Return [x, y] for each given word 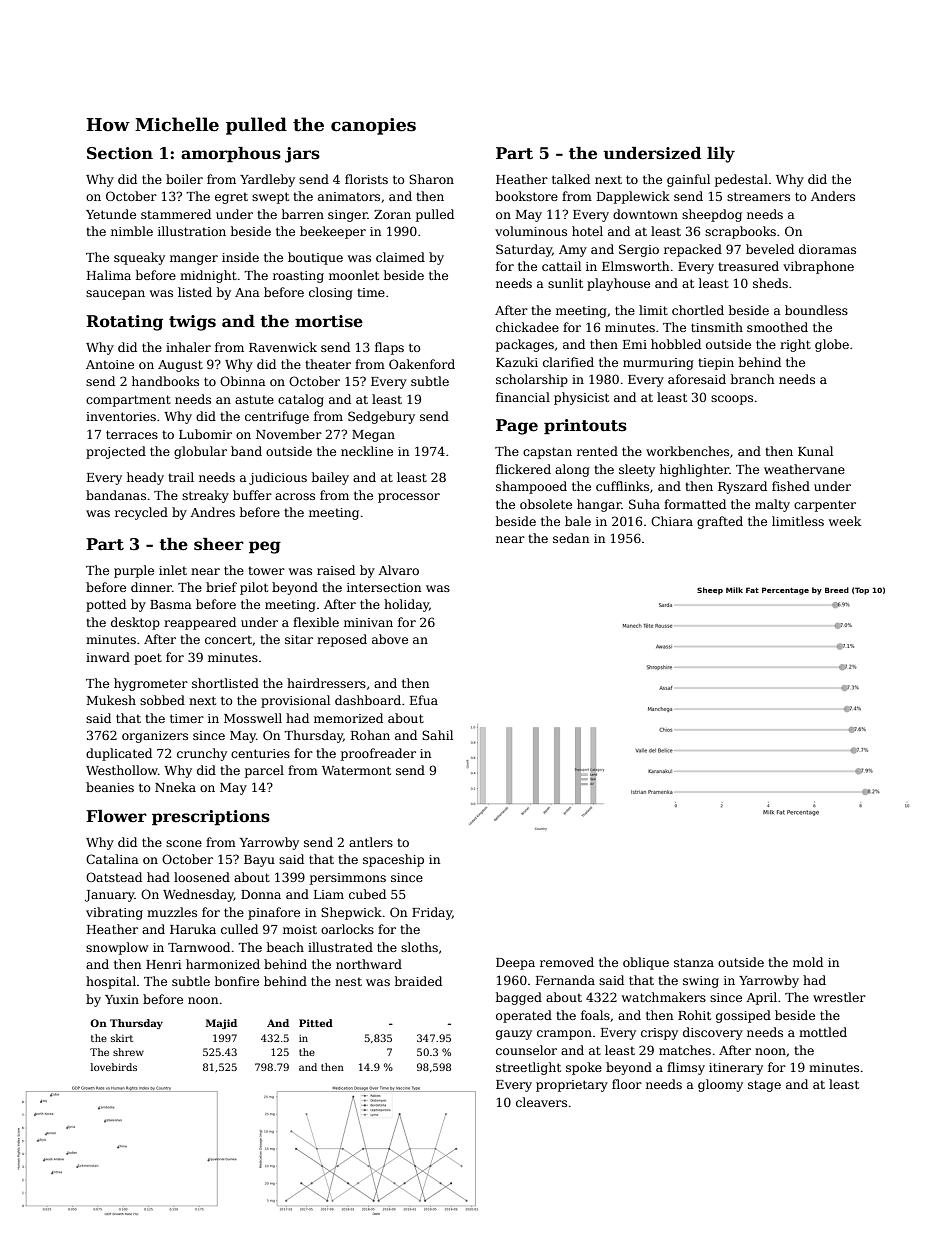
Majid [221, 1024]
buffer [252, 495]
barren [303, 214]
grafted [720, 522]
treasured [748, 266]
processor [409, 498]
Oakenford [422, 364]
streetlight [528, 1068]
